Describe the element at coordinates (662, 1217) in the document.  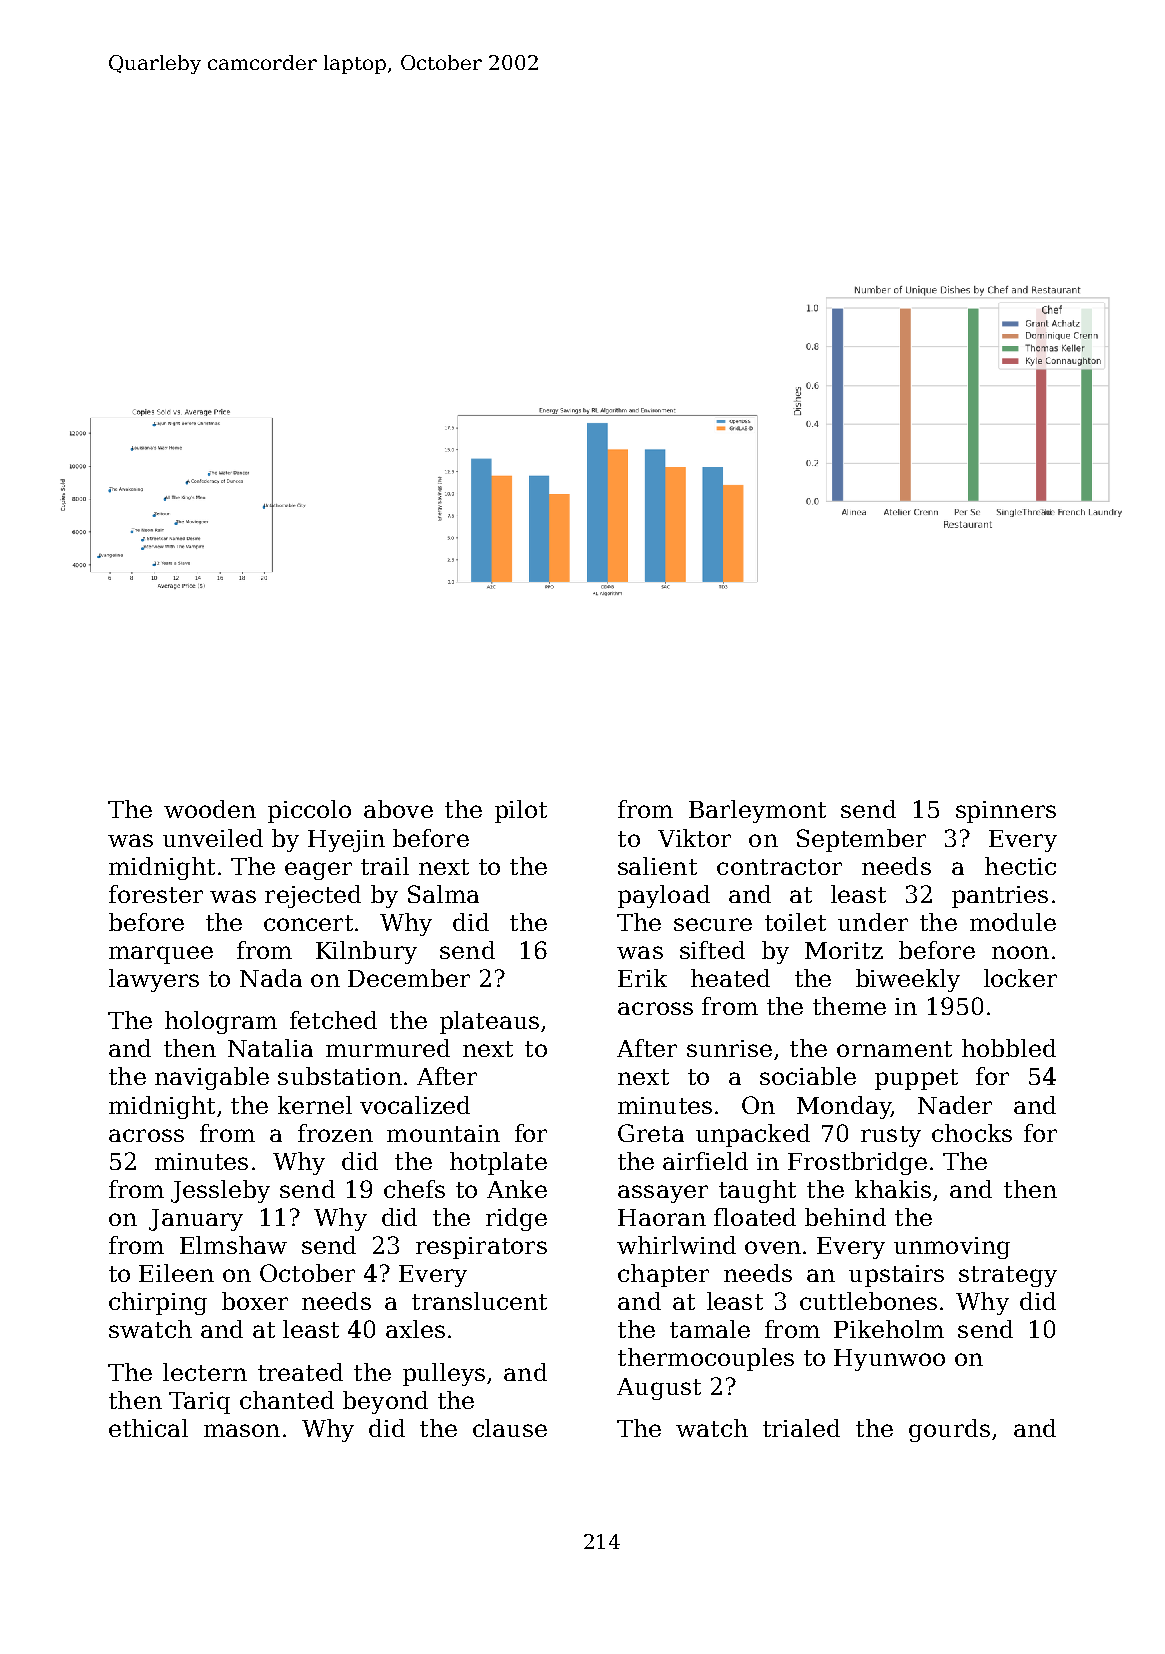
I see `Haoran` at that location.
